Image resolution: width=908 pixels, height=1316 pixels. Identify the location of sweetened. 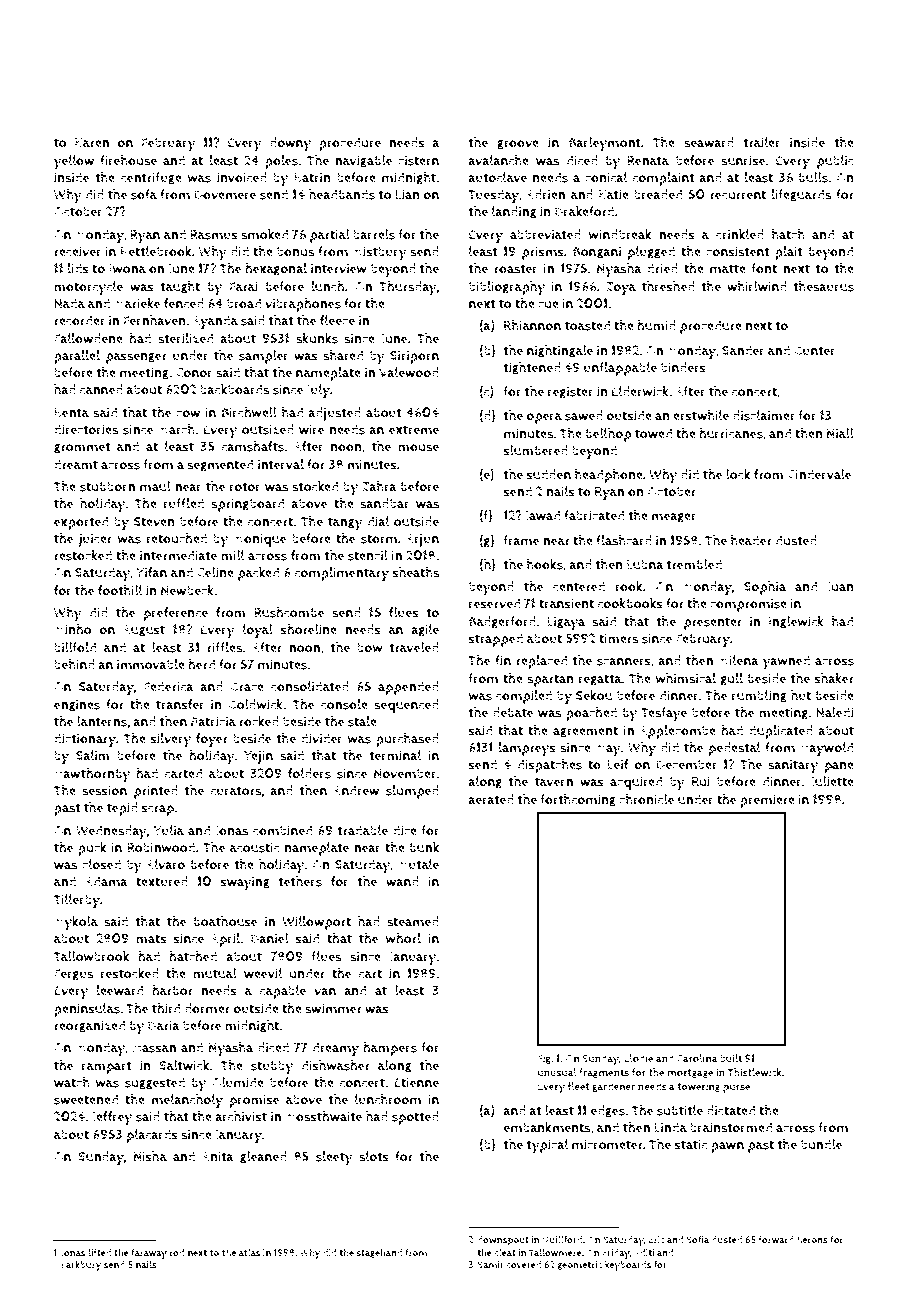
(86, 1099).
